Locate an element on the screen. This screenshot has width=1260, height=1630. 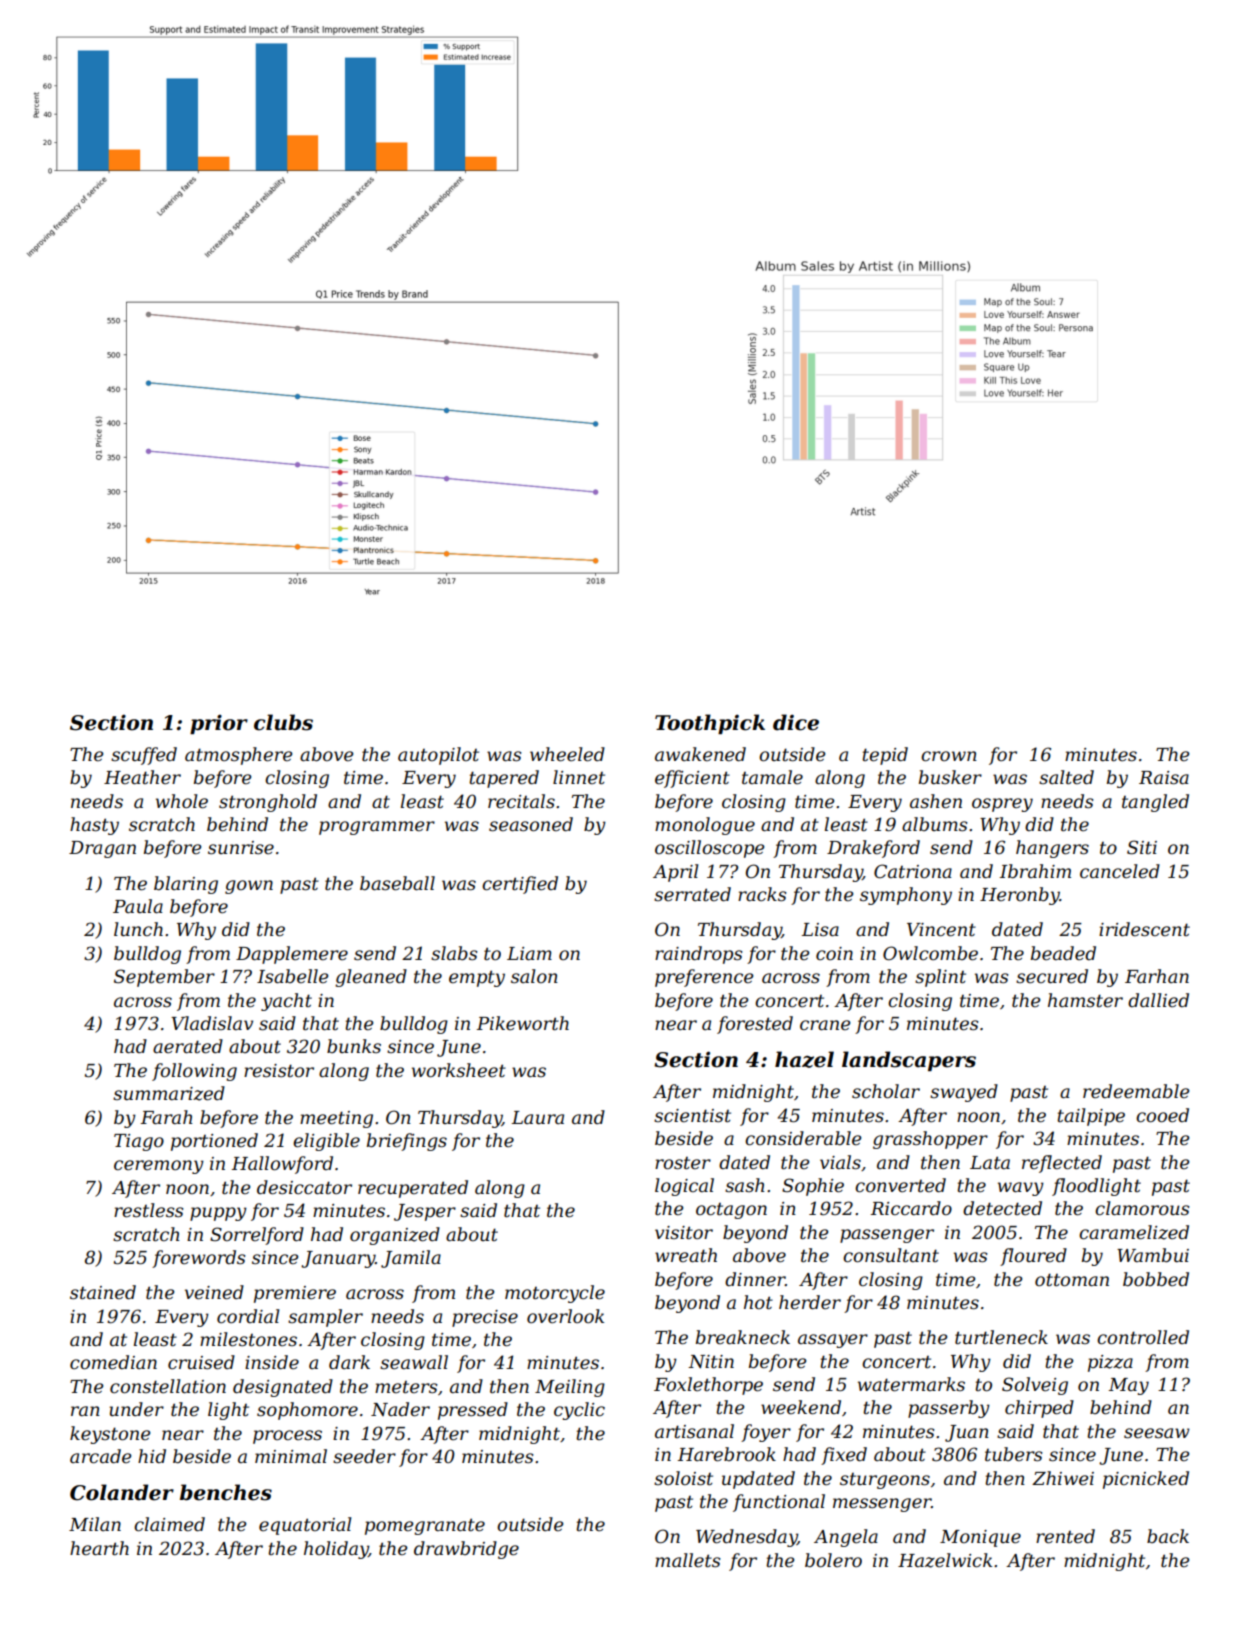
Vladislav is located at coordinates (212, 1023).
